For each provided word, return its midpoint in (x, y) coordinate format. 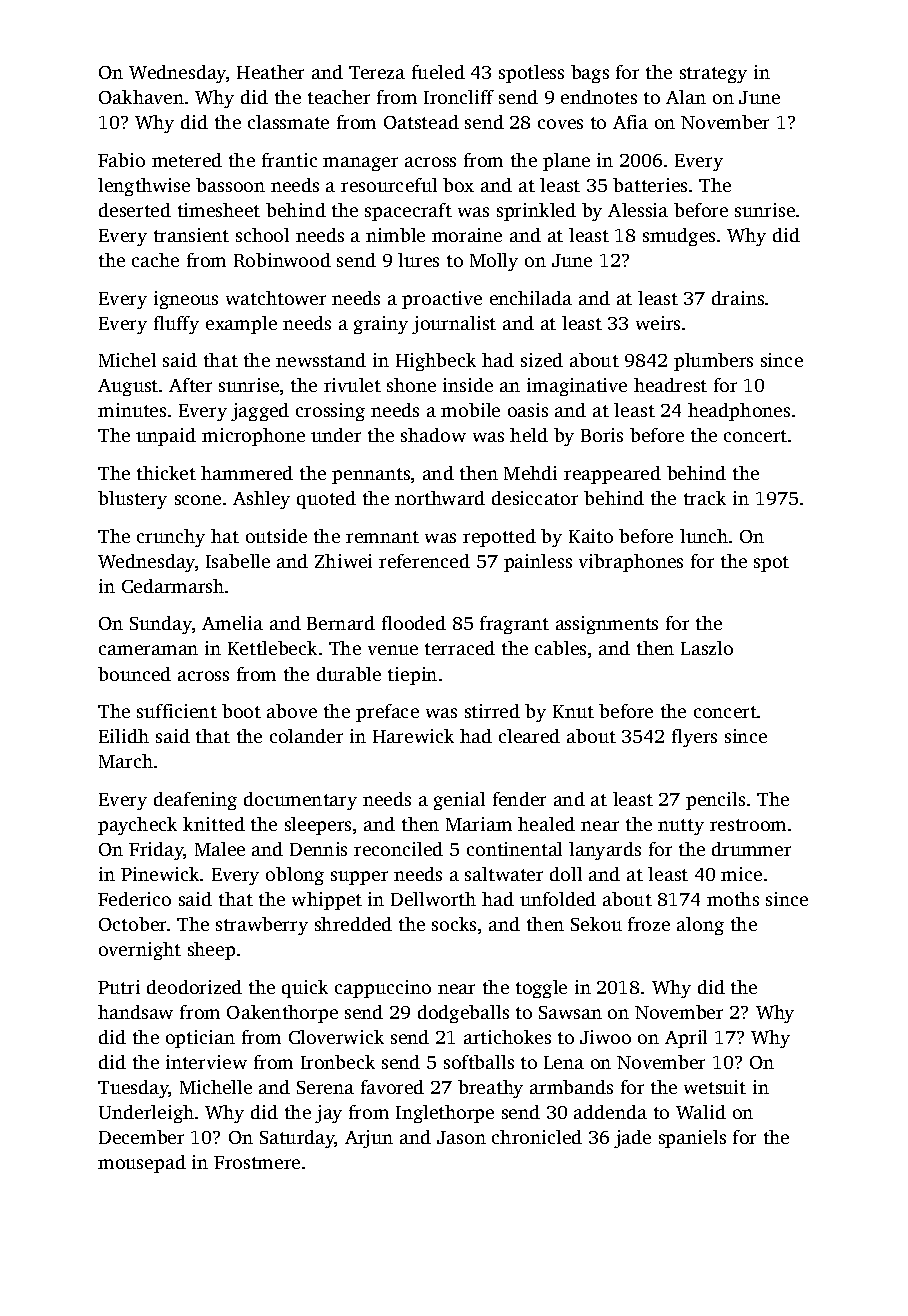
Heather (270, 72)
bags (590, 74)
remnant (382, 537)
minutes (132, 410)
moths (733, 899)
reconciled (398, 849)
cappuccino (383, 989)
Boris (602, 435)
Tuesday (133, 1089)
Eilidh (124, 736)
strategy (713, 75)
